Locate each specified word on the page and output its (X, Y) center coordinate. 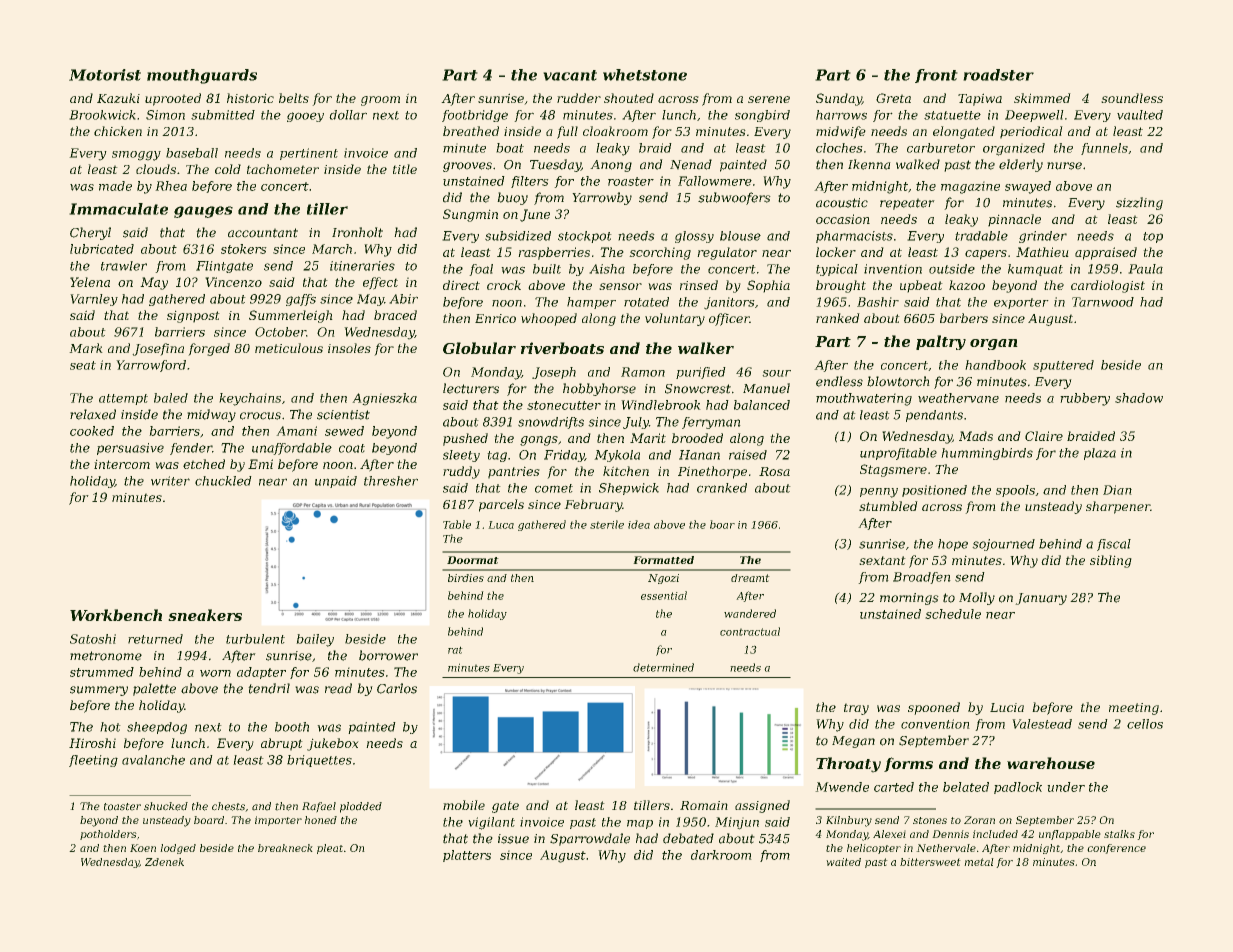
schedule (953, 614)
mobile (464, 805)
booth (292, 727)
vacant (570, 75)
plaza (1100, 454)
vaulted (1140, 115)
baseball (192, 153)
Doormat (473, 560)
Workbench (116, 615)
